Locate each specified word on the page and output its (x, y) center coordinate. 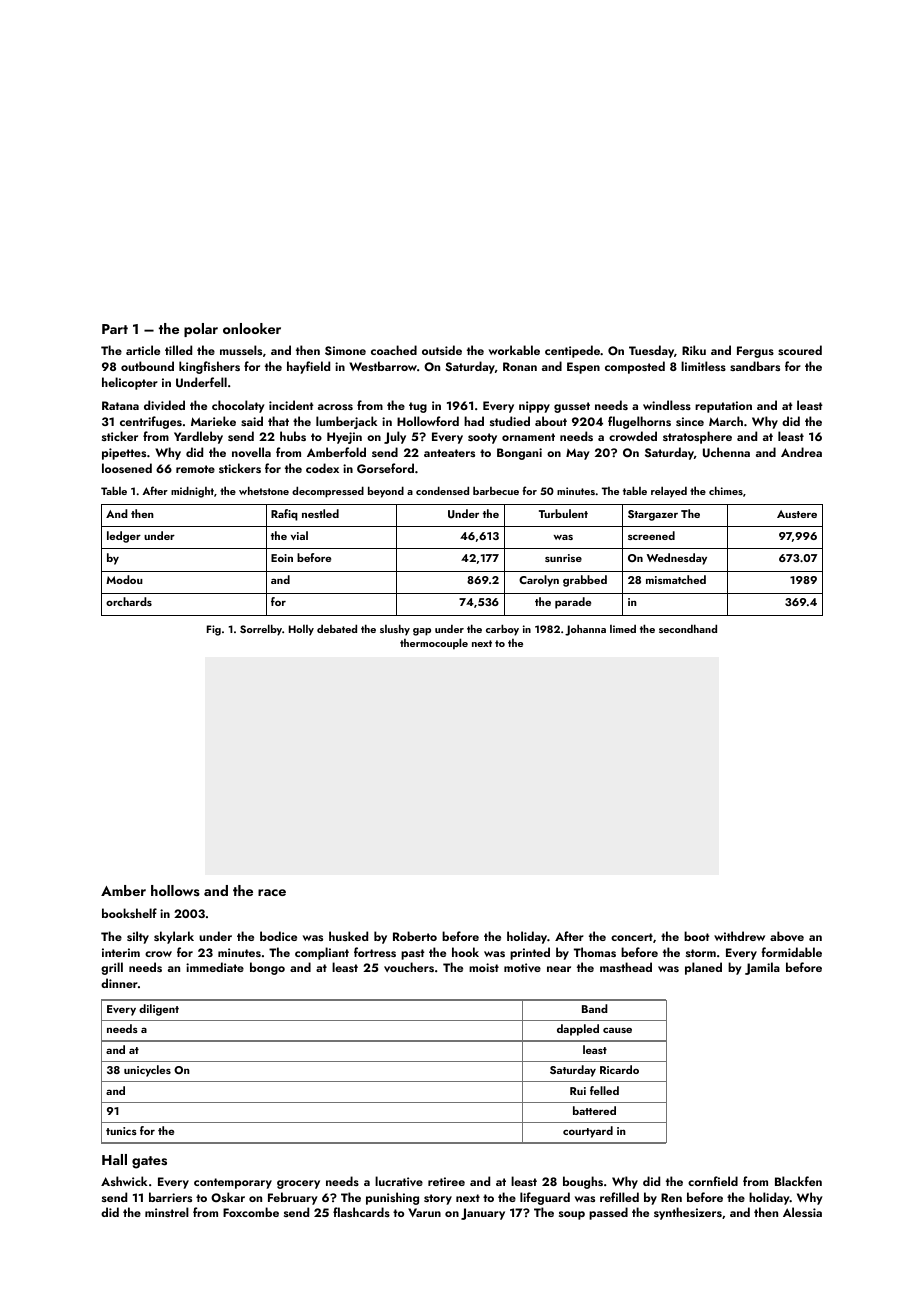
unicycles (147, 1071)
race (272, 892)
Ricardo (619, 1069)
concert (632, 937)
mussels (241, 350)
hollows (175, 890)
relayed (669, 492)
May (578, 454)
